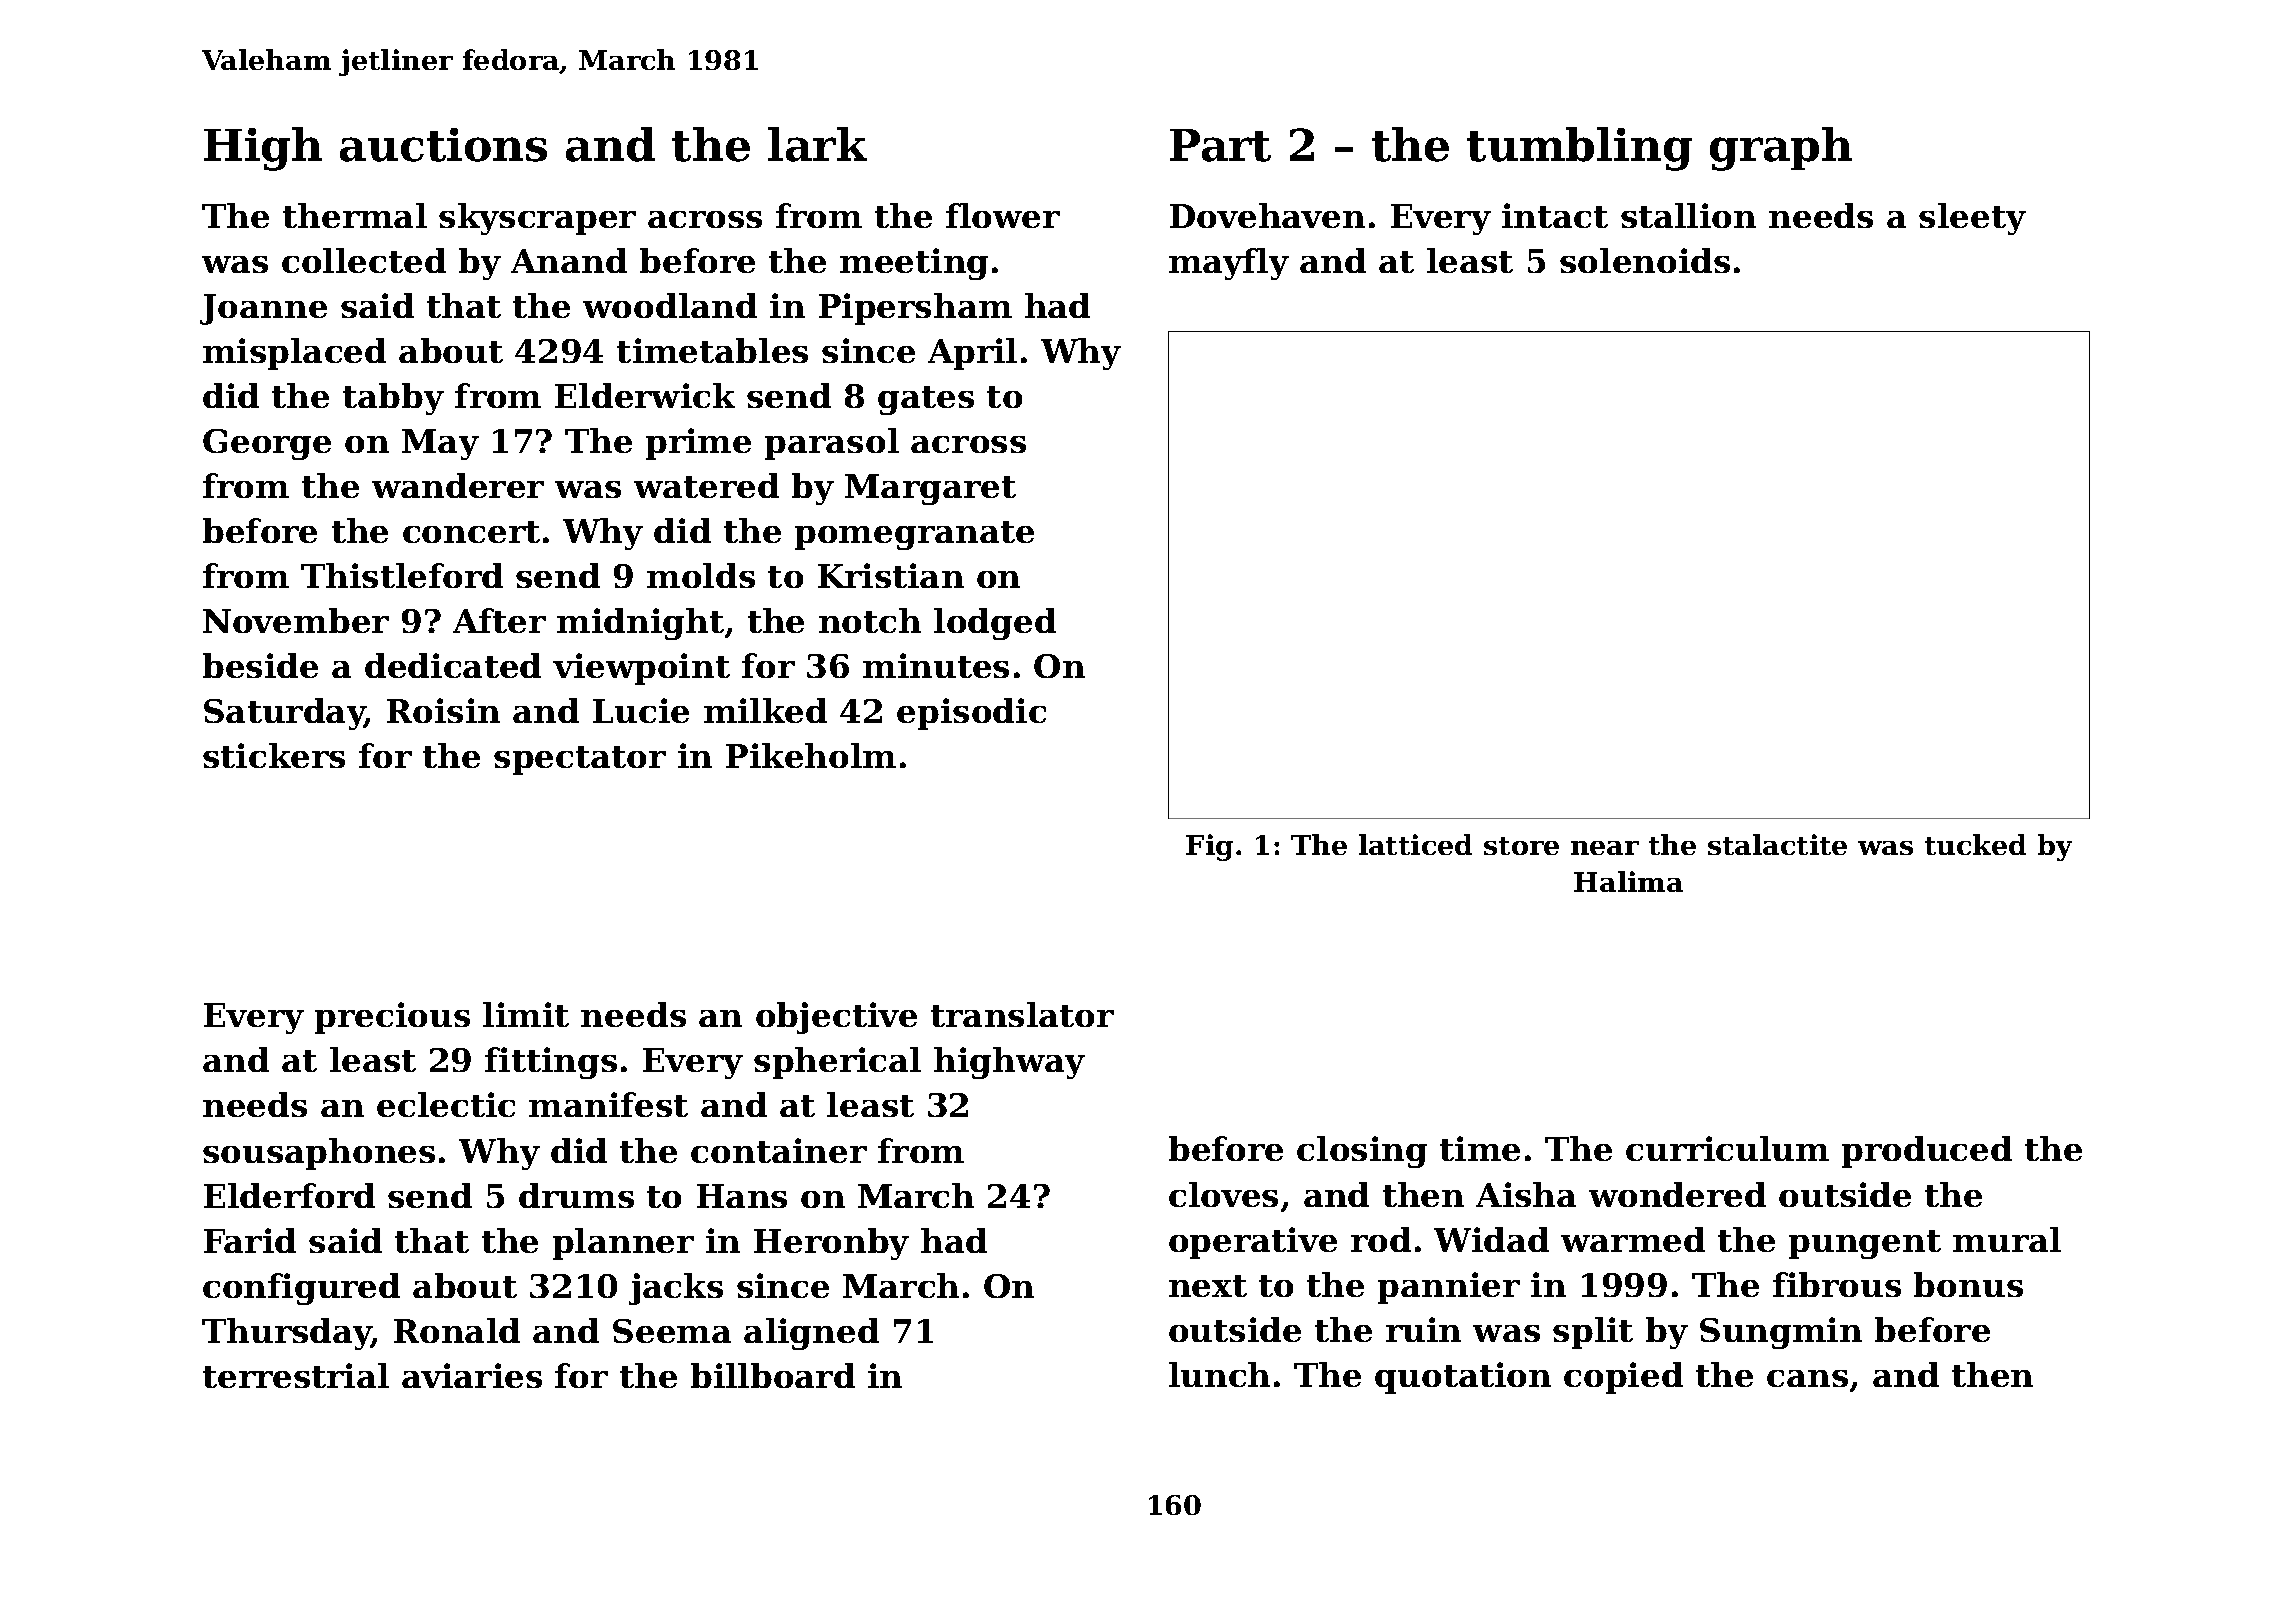  I want to click on translator, so click(1022, 1014).
